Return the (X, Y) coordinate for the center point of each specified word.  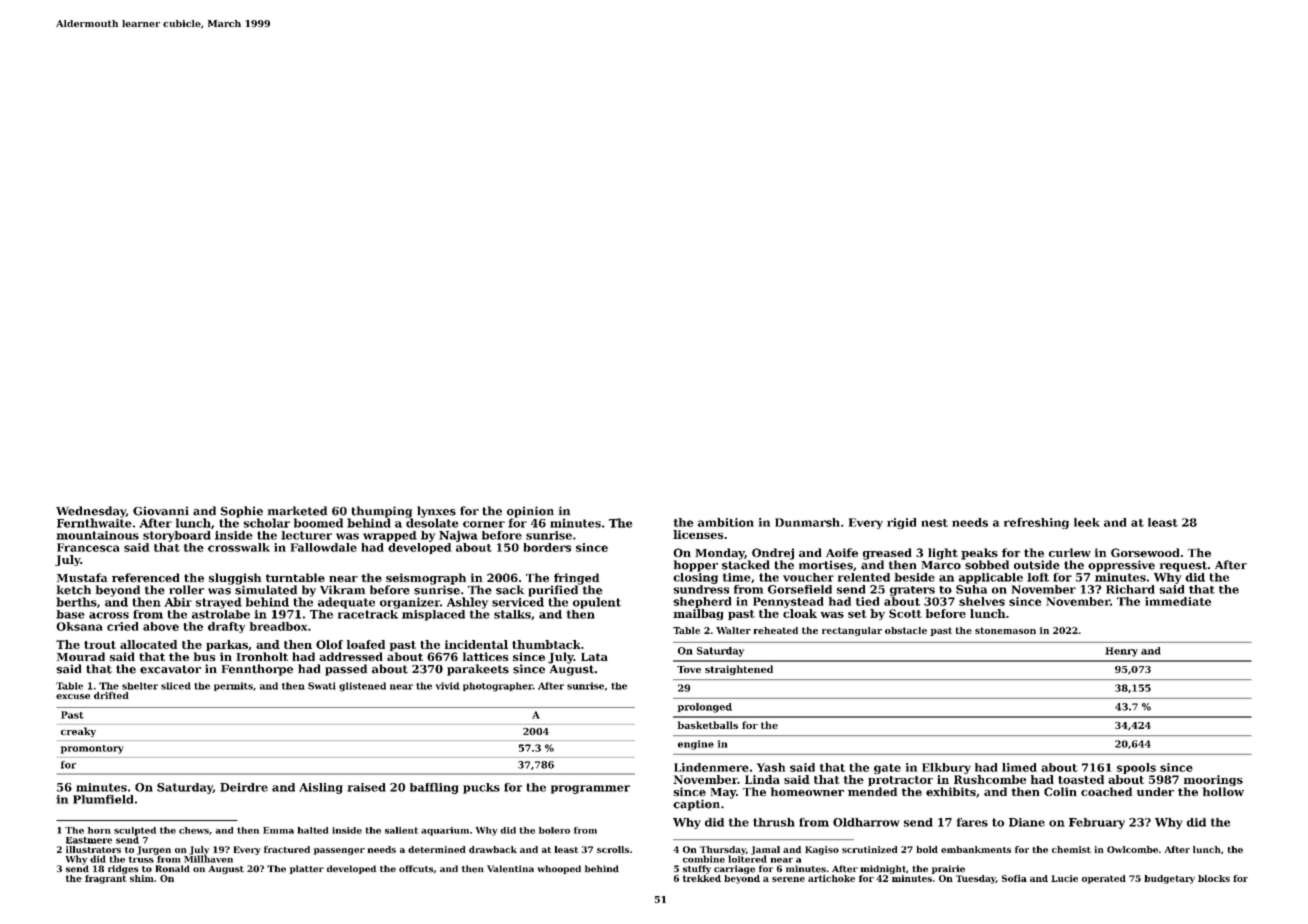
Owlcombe (1132, 849)
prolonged (705, 708)
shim (142, 878)
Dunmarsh (807, 522)
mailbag (698, 614)
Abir (178, 602)
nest (934, 523)
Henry (1121, 652)
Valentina (510, 869)
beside (914, 577)
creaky (78, 732)
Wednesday (91, 512)
